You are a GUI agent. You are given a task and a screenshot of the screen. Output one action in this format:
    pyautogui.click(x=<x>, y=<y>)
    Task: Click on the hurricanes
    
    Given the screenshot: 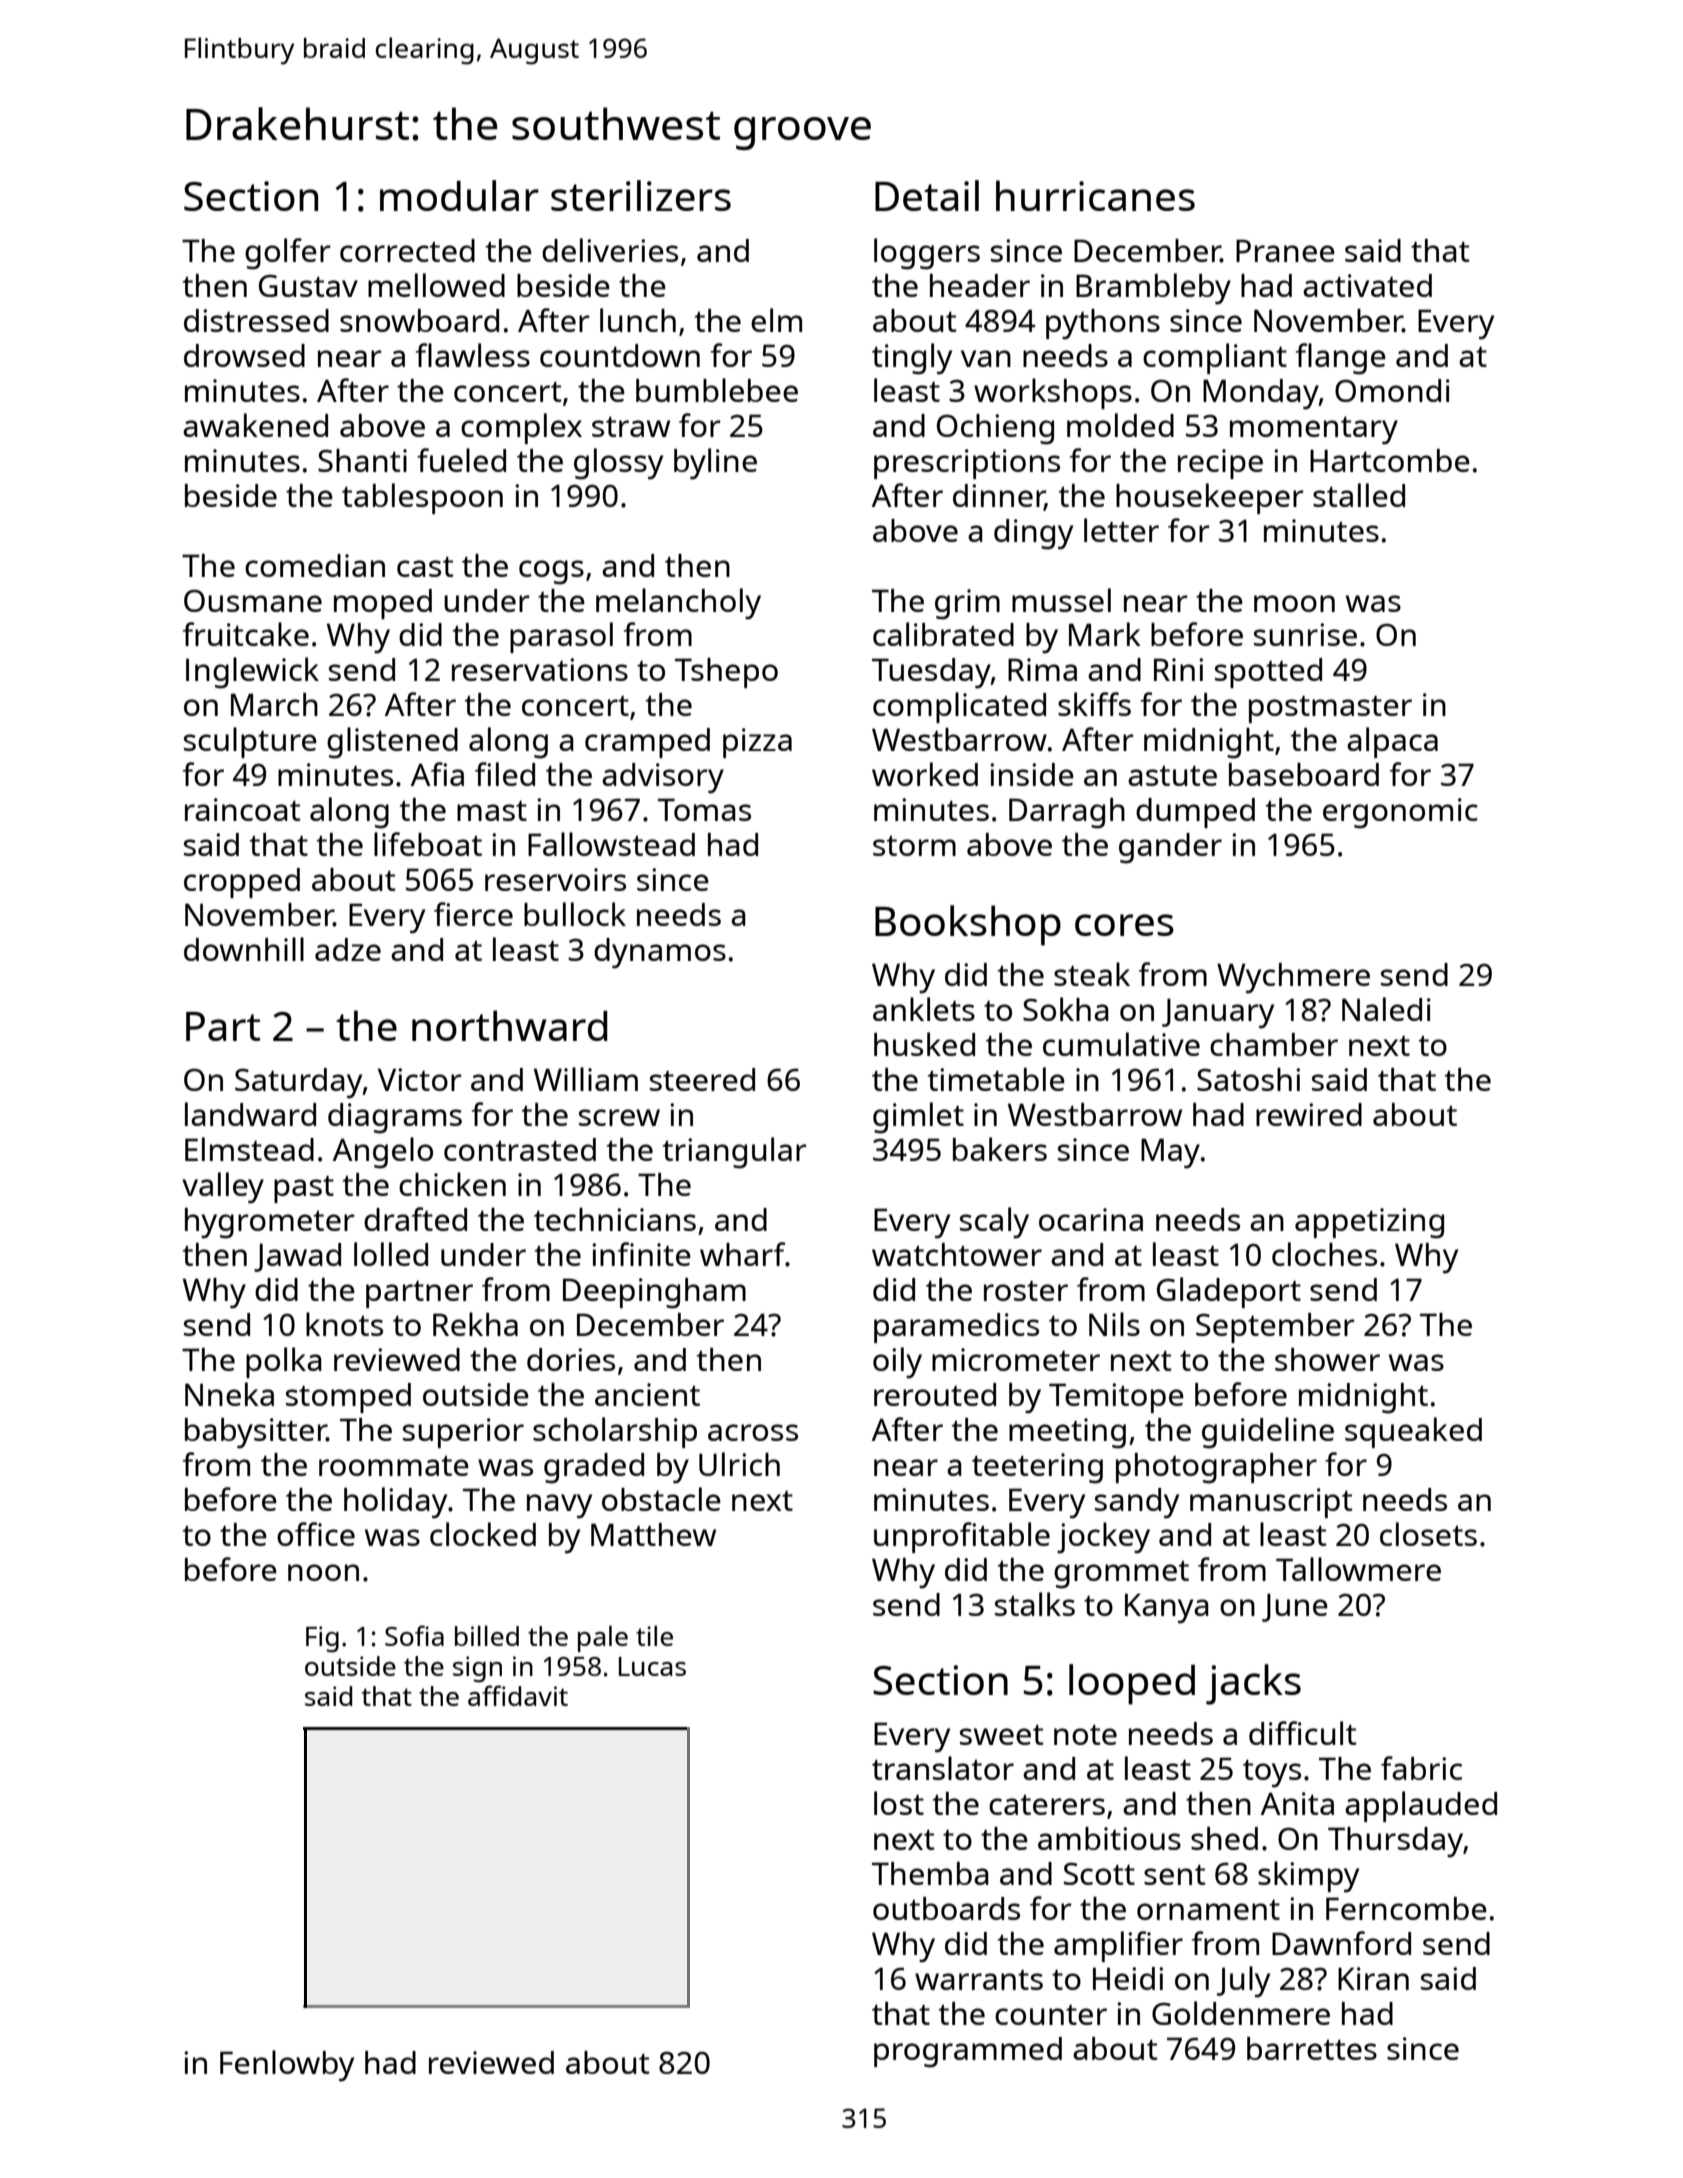 What is the action you would take?
    pyautogui.click(x=1095, y=195)
